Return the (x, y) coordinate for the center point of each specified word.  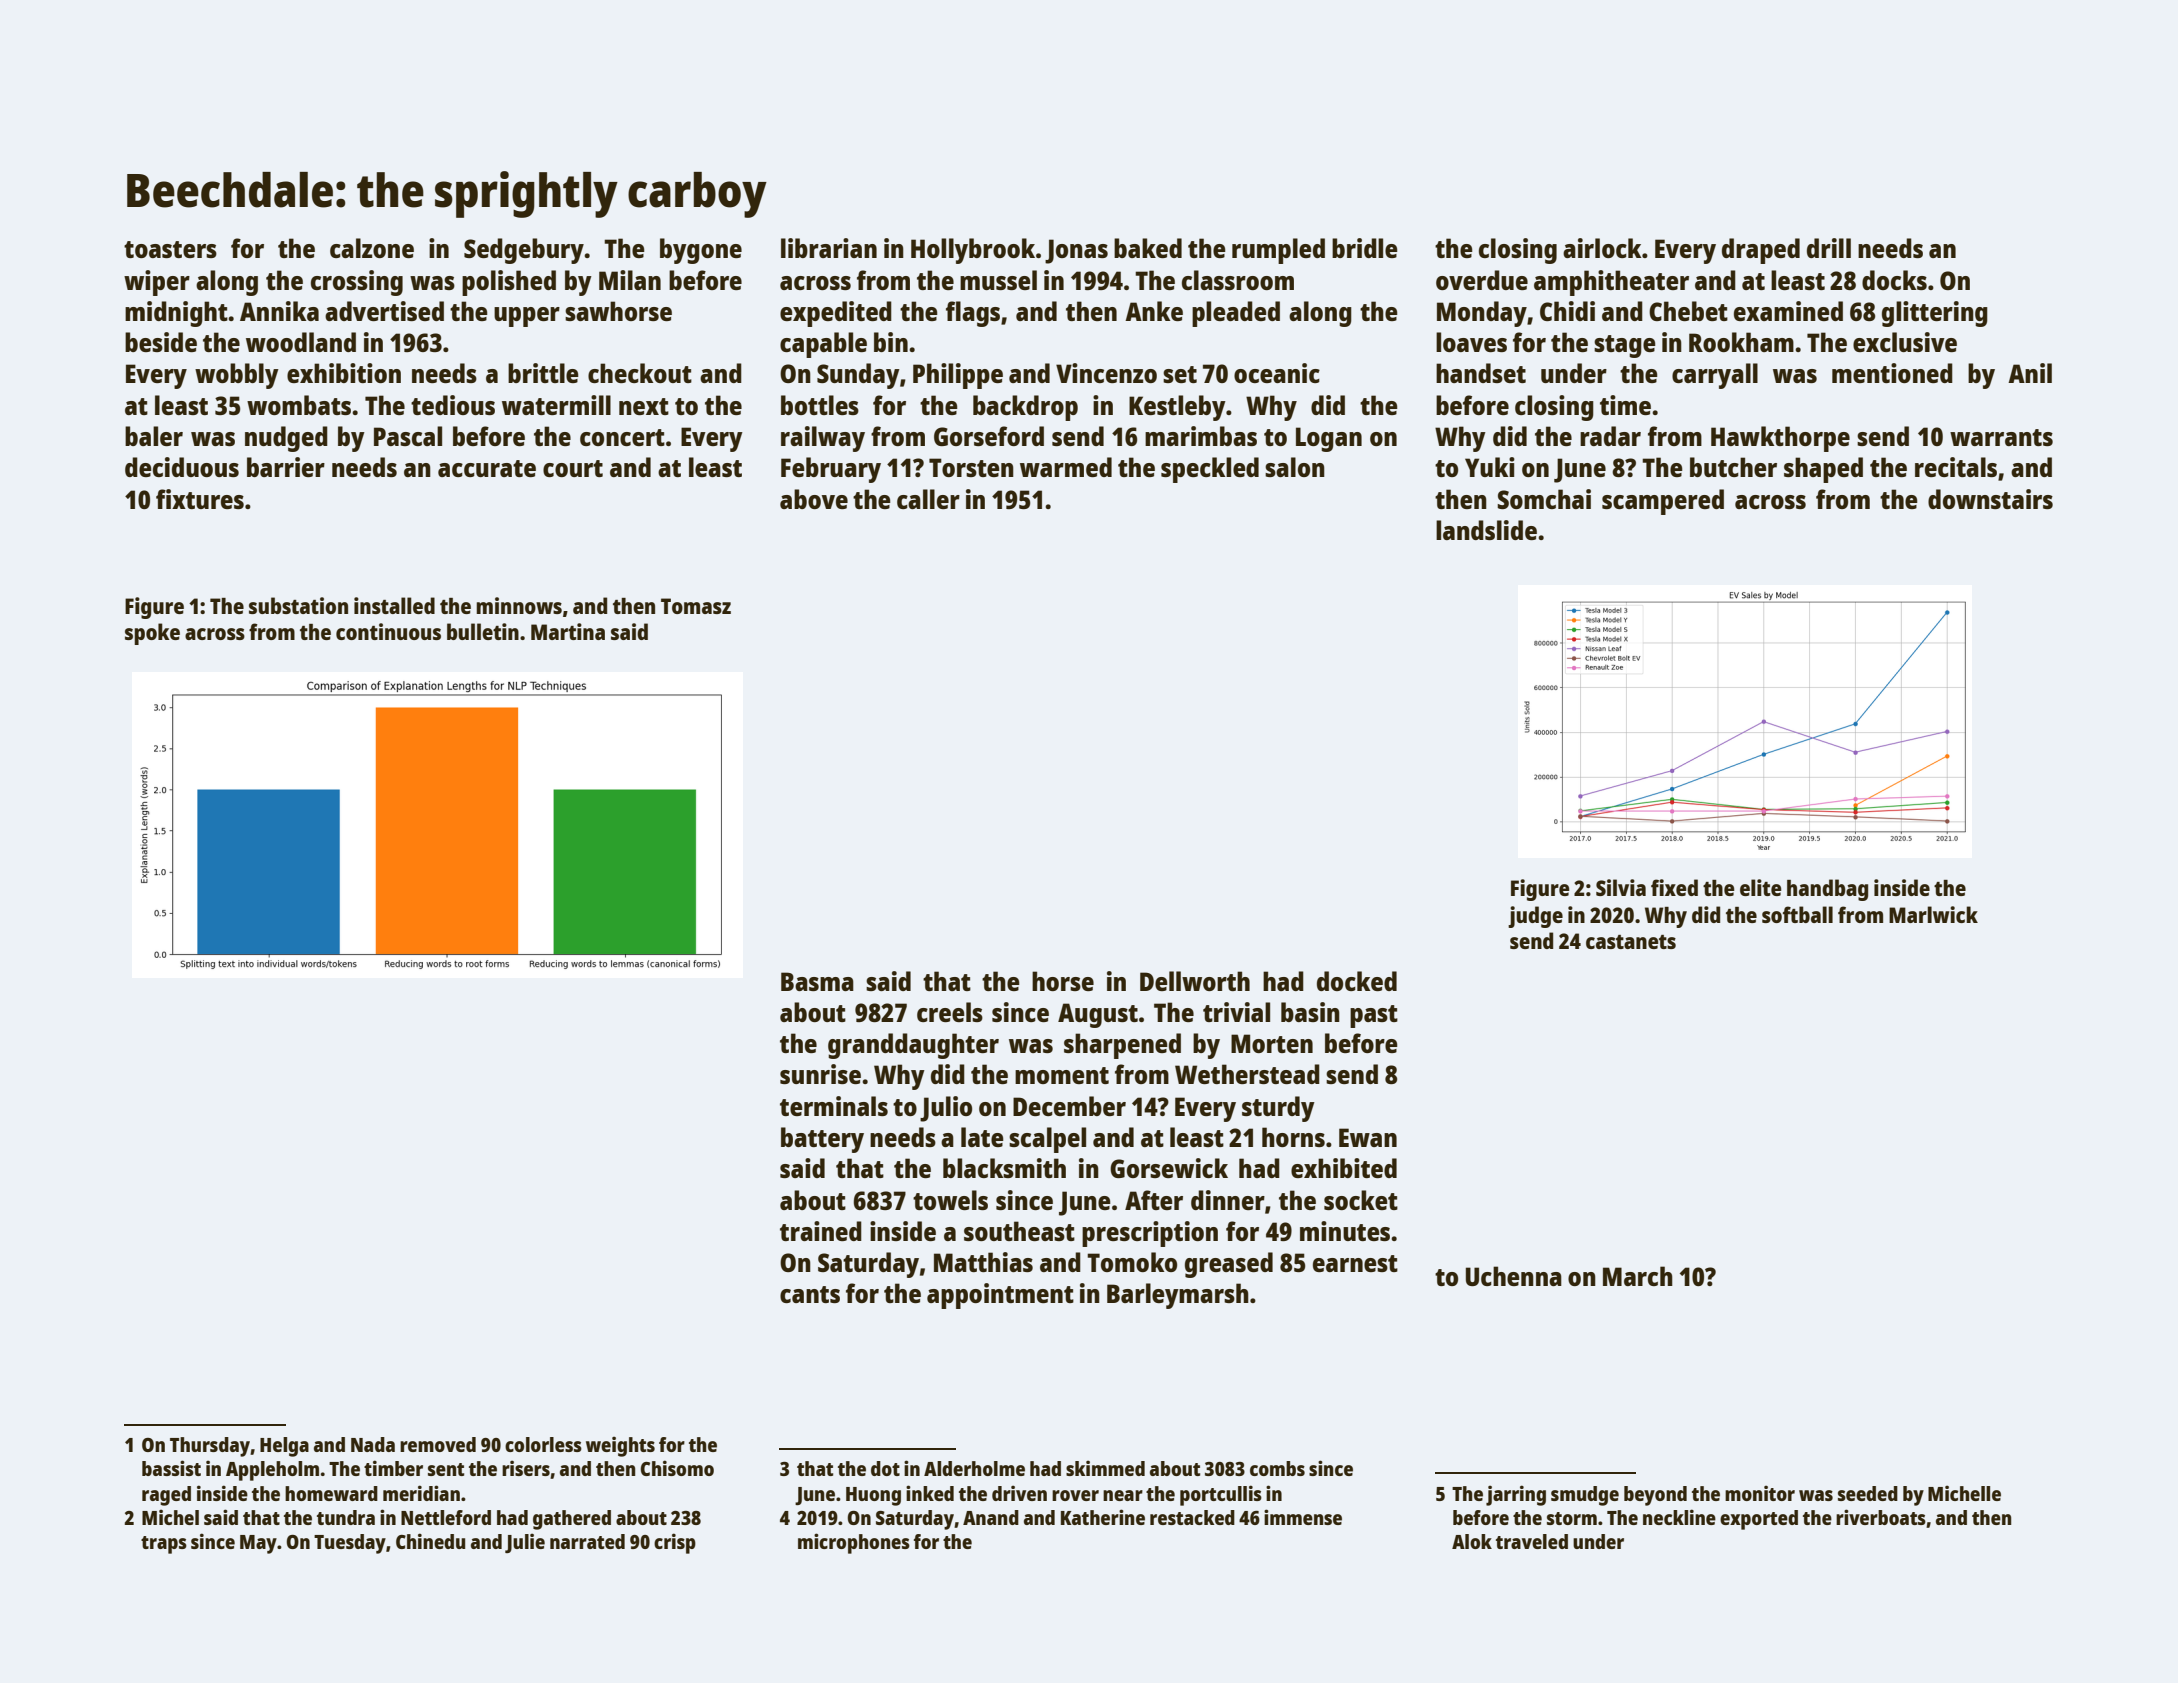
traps (164, 1545)
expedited (836, 314)
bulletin (483, 631)
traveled (1532, 1541)
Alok (1472, 1541)
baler (154, 436)
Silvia (1621, 887)
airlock (1602, 248)
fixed (1674, 887)
